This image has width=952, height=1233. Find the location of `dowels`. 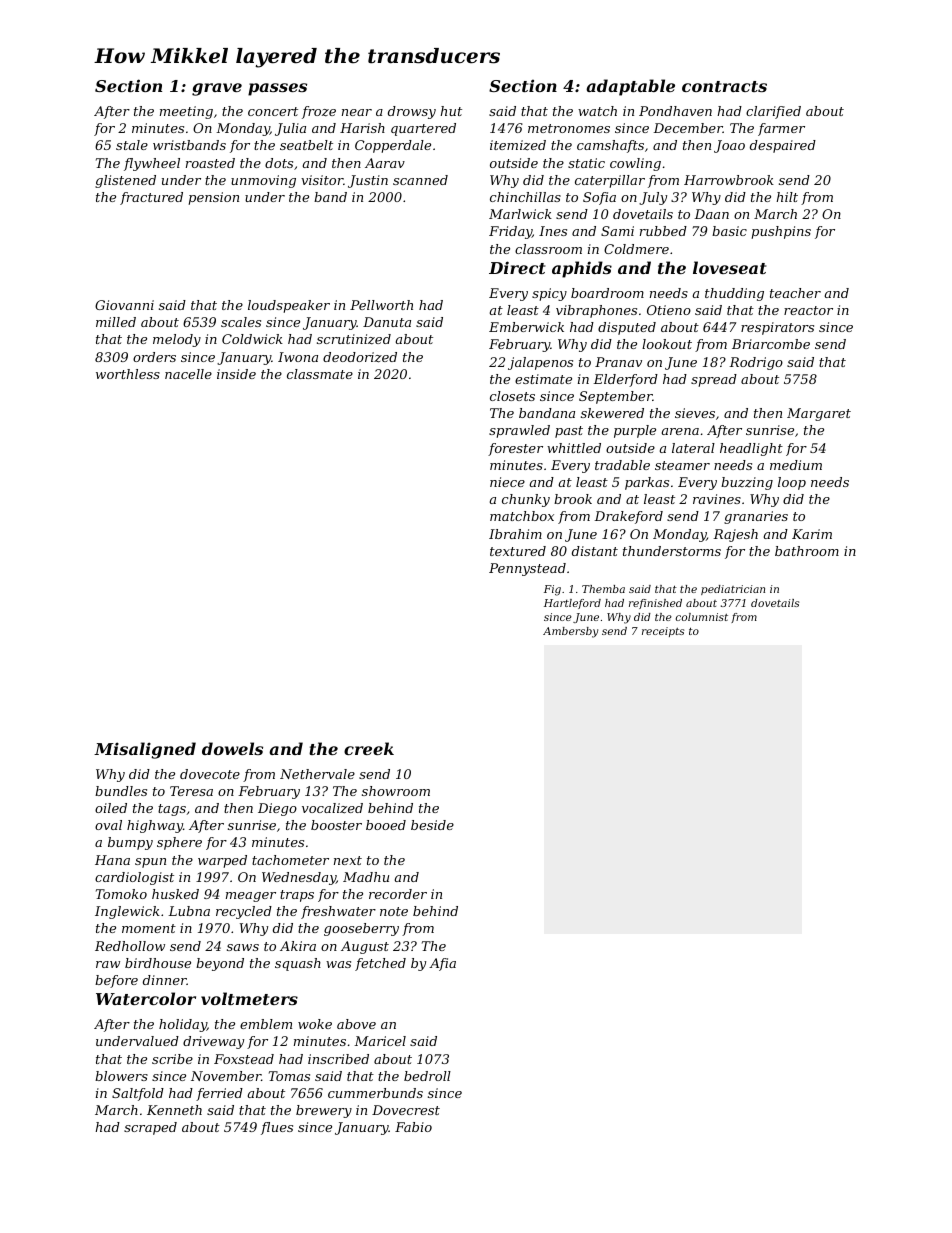

dowels is located at coordinates (232, 748).
